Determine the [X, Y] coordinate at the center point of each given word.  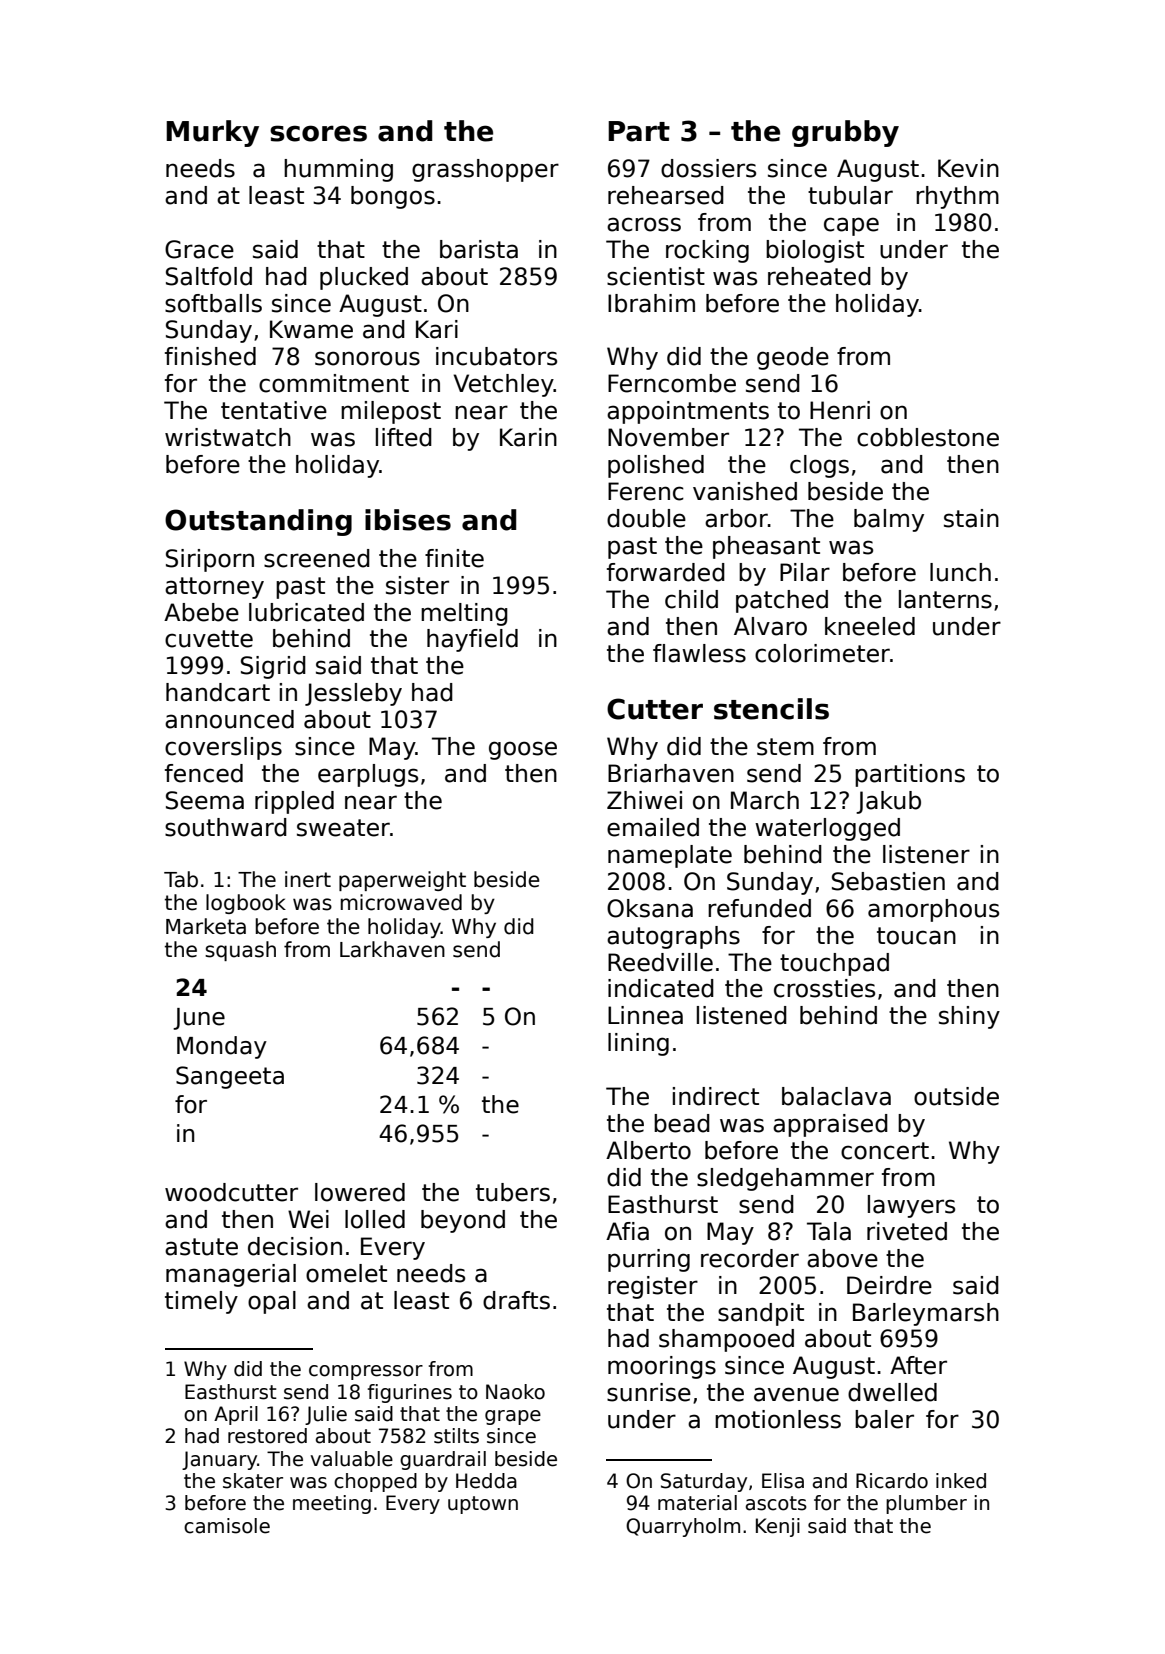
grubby [845, 133]
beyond [463, 1221]
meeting [332, 1504]
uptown [483, 1505]
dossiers [708, 168]
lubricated [306, 612]
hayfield [472, 640]
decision [295, 1246]
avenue [796, 1394]
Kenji [778, 1527]
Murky [212, 133]
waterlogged [827, 829]
